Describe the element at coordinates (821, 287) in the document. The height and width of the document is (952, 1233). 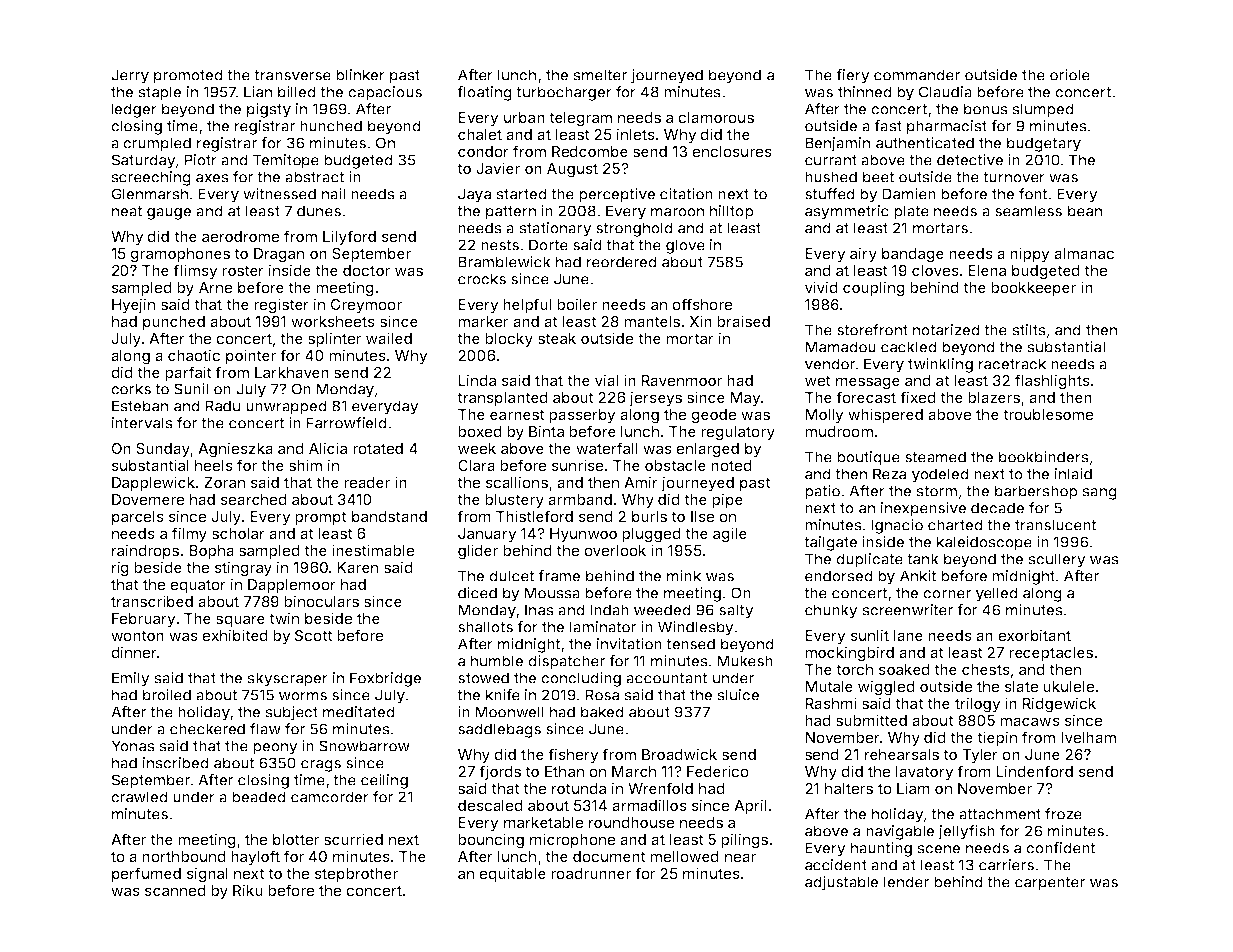
I see `vivid` at that location.
